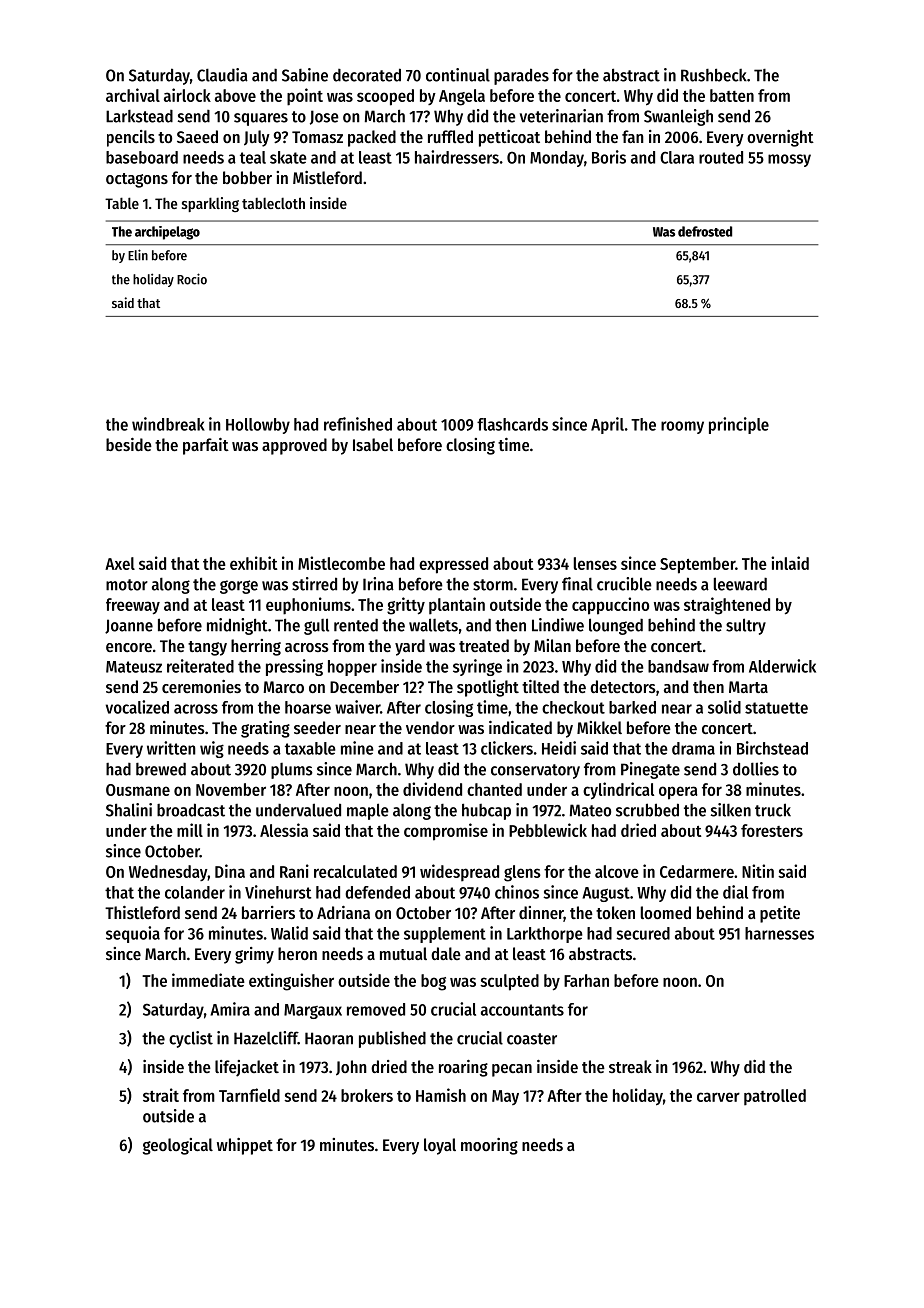 Image resolution: width=924 pixels, height=1308 pixels. What do you see at coordinates (357, 748) in the page?
I see `mine` at bounding box center [357, 748].
